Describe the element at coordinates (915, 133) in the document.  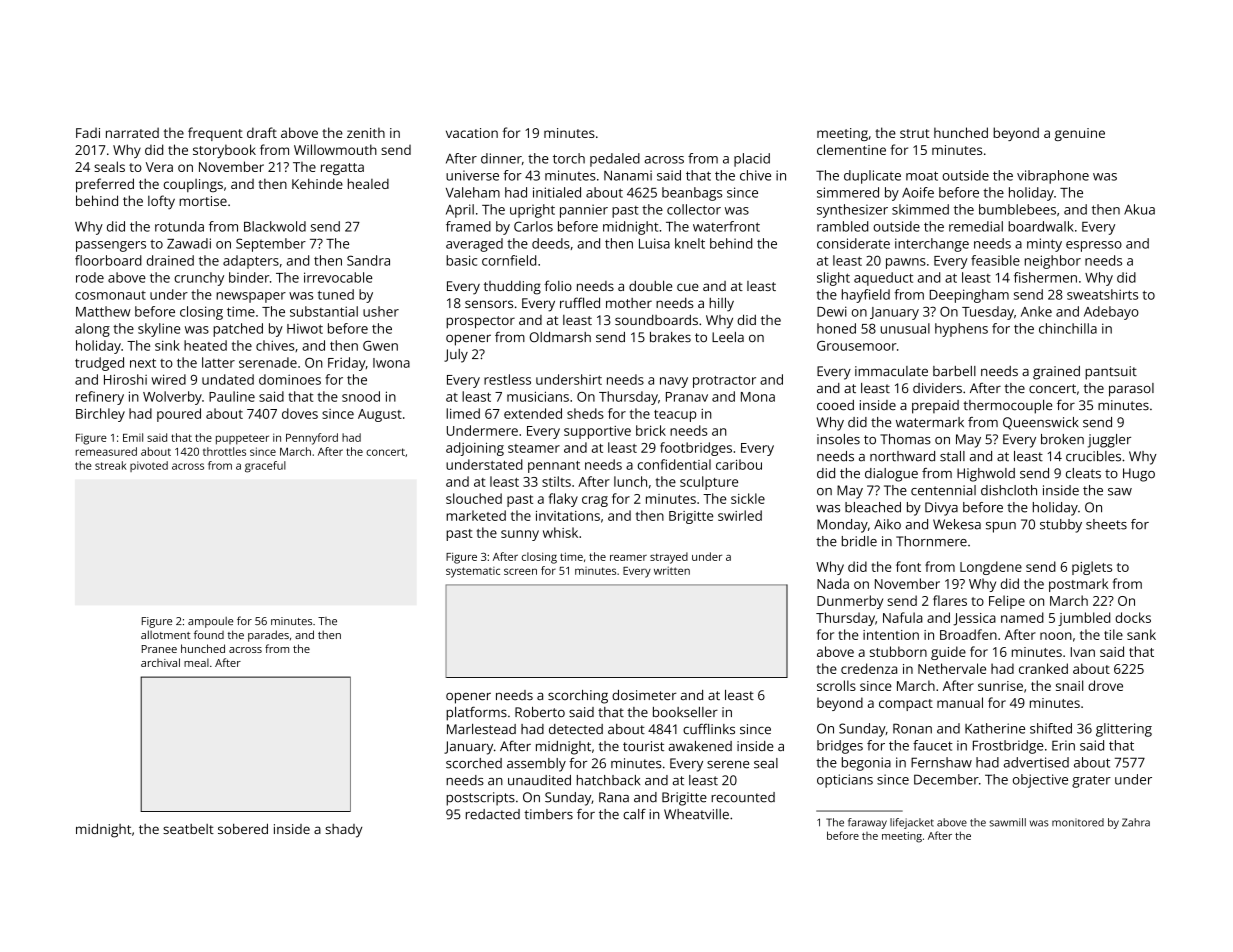
I see `strut` at that location.
